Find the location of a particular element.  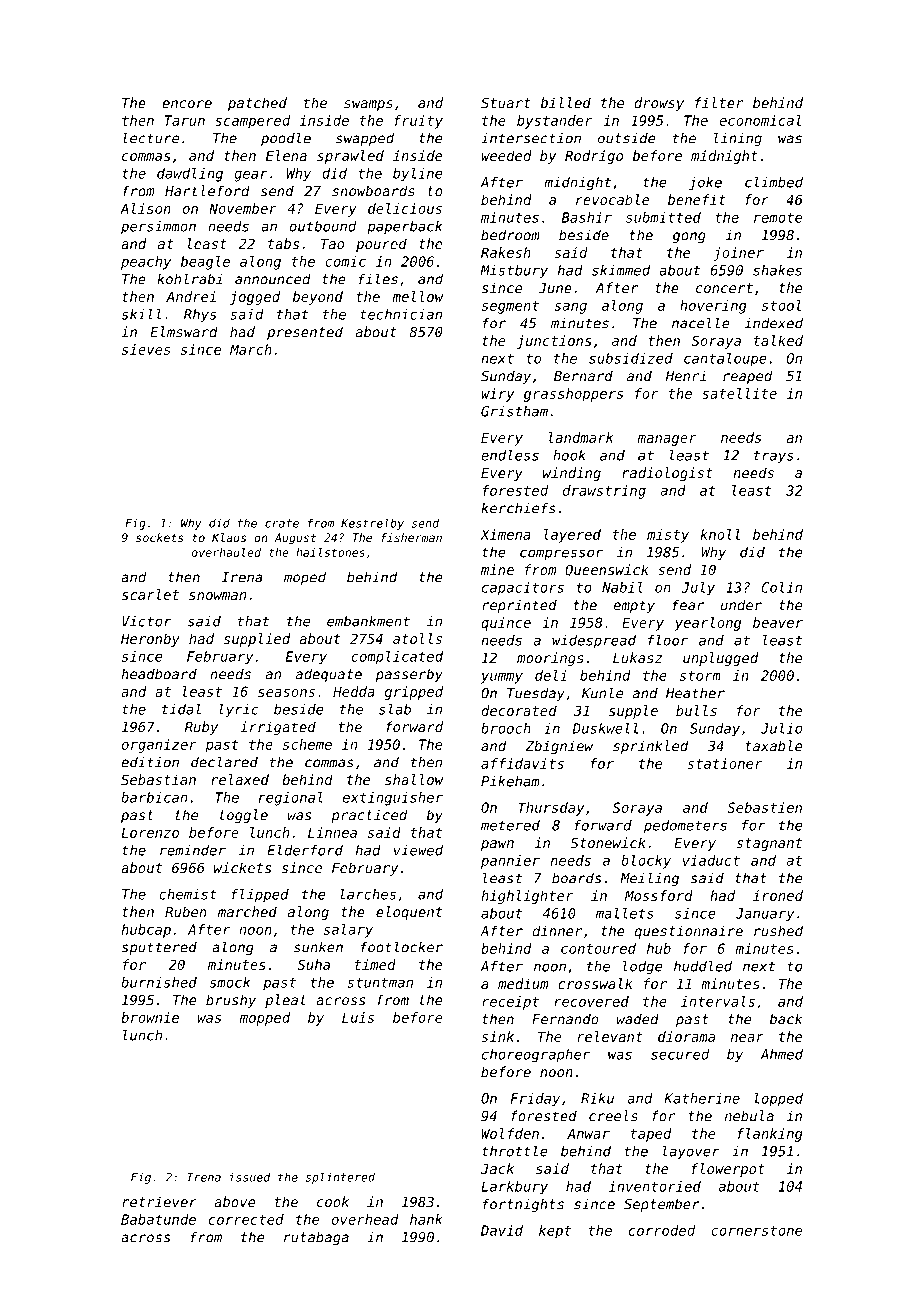

fisherman is located at coordinates (411, 537).
